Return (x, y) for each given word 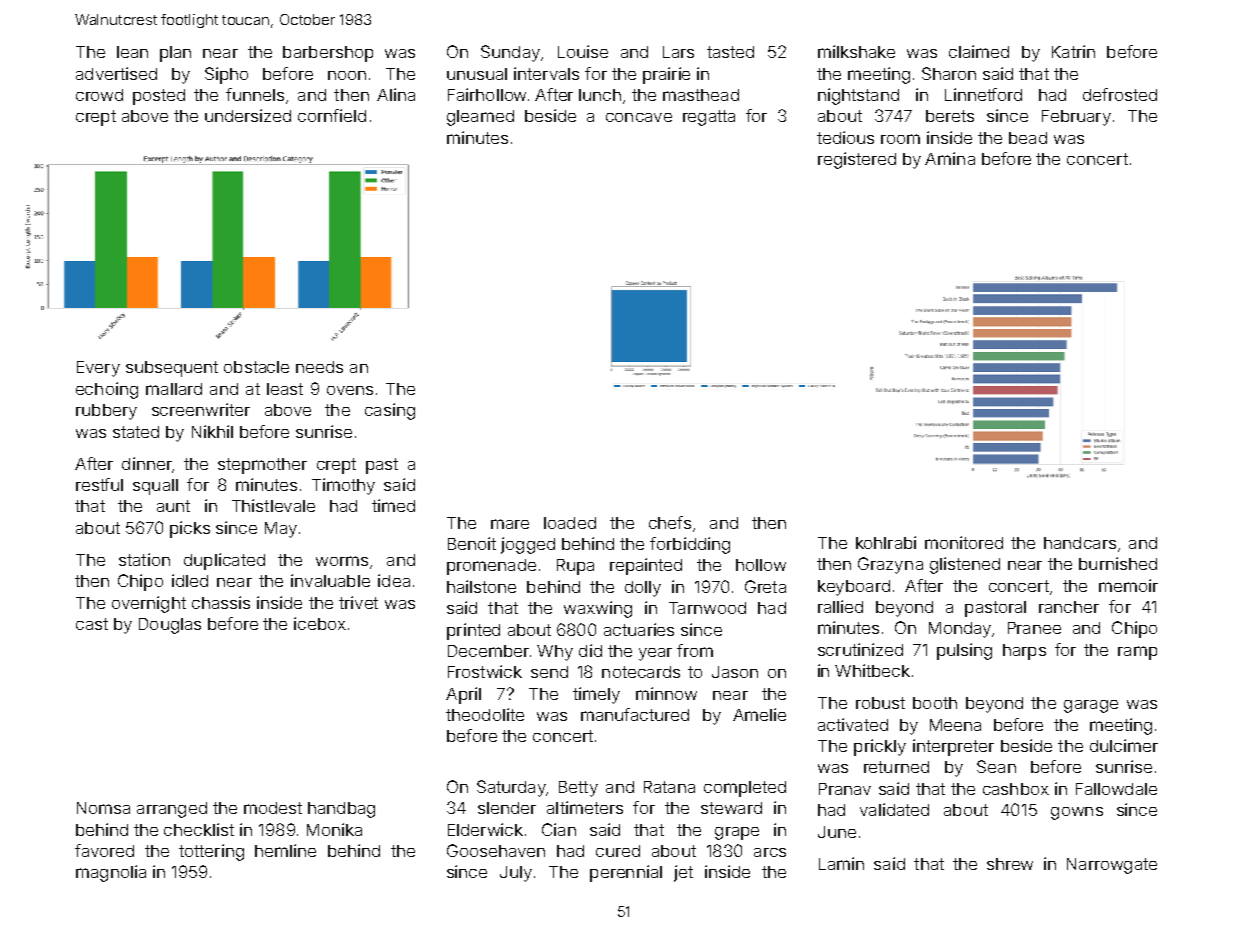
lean (132, 52)
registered (857, 160)
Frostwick (485, 671)
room (900, 139)
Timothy (343, 486)
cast (92, 624)
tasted (730, 52)
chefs (670, 522)
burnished (1118, 563)
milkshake (856, 51)
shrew (1010, 864)
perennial (626, 873)
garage (1091, 706)
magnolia (111, 873)
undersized (248, 115)
